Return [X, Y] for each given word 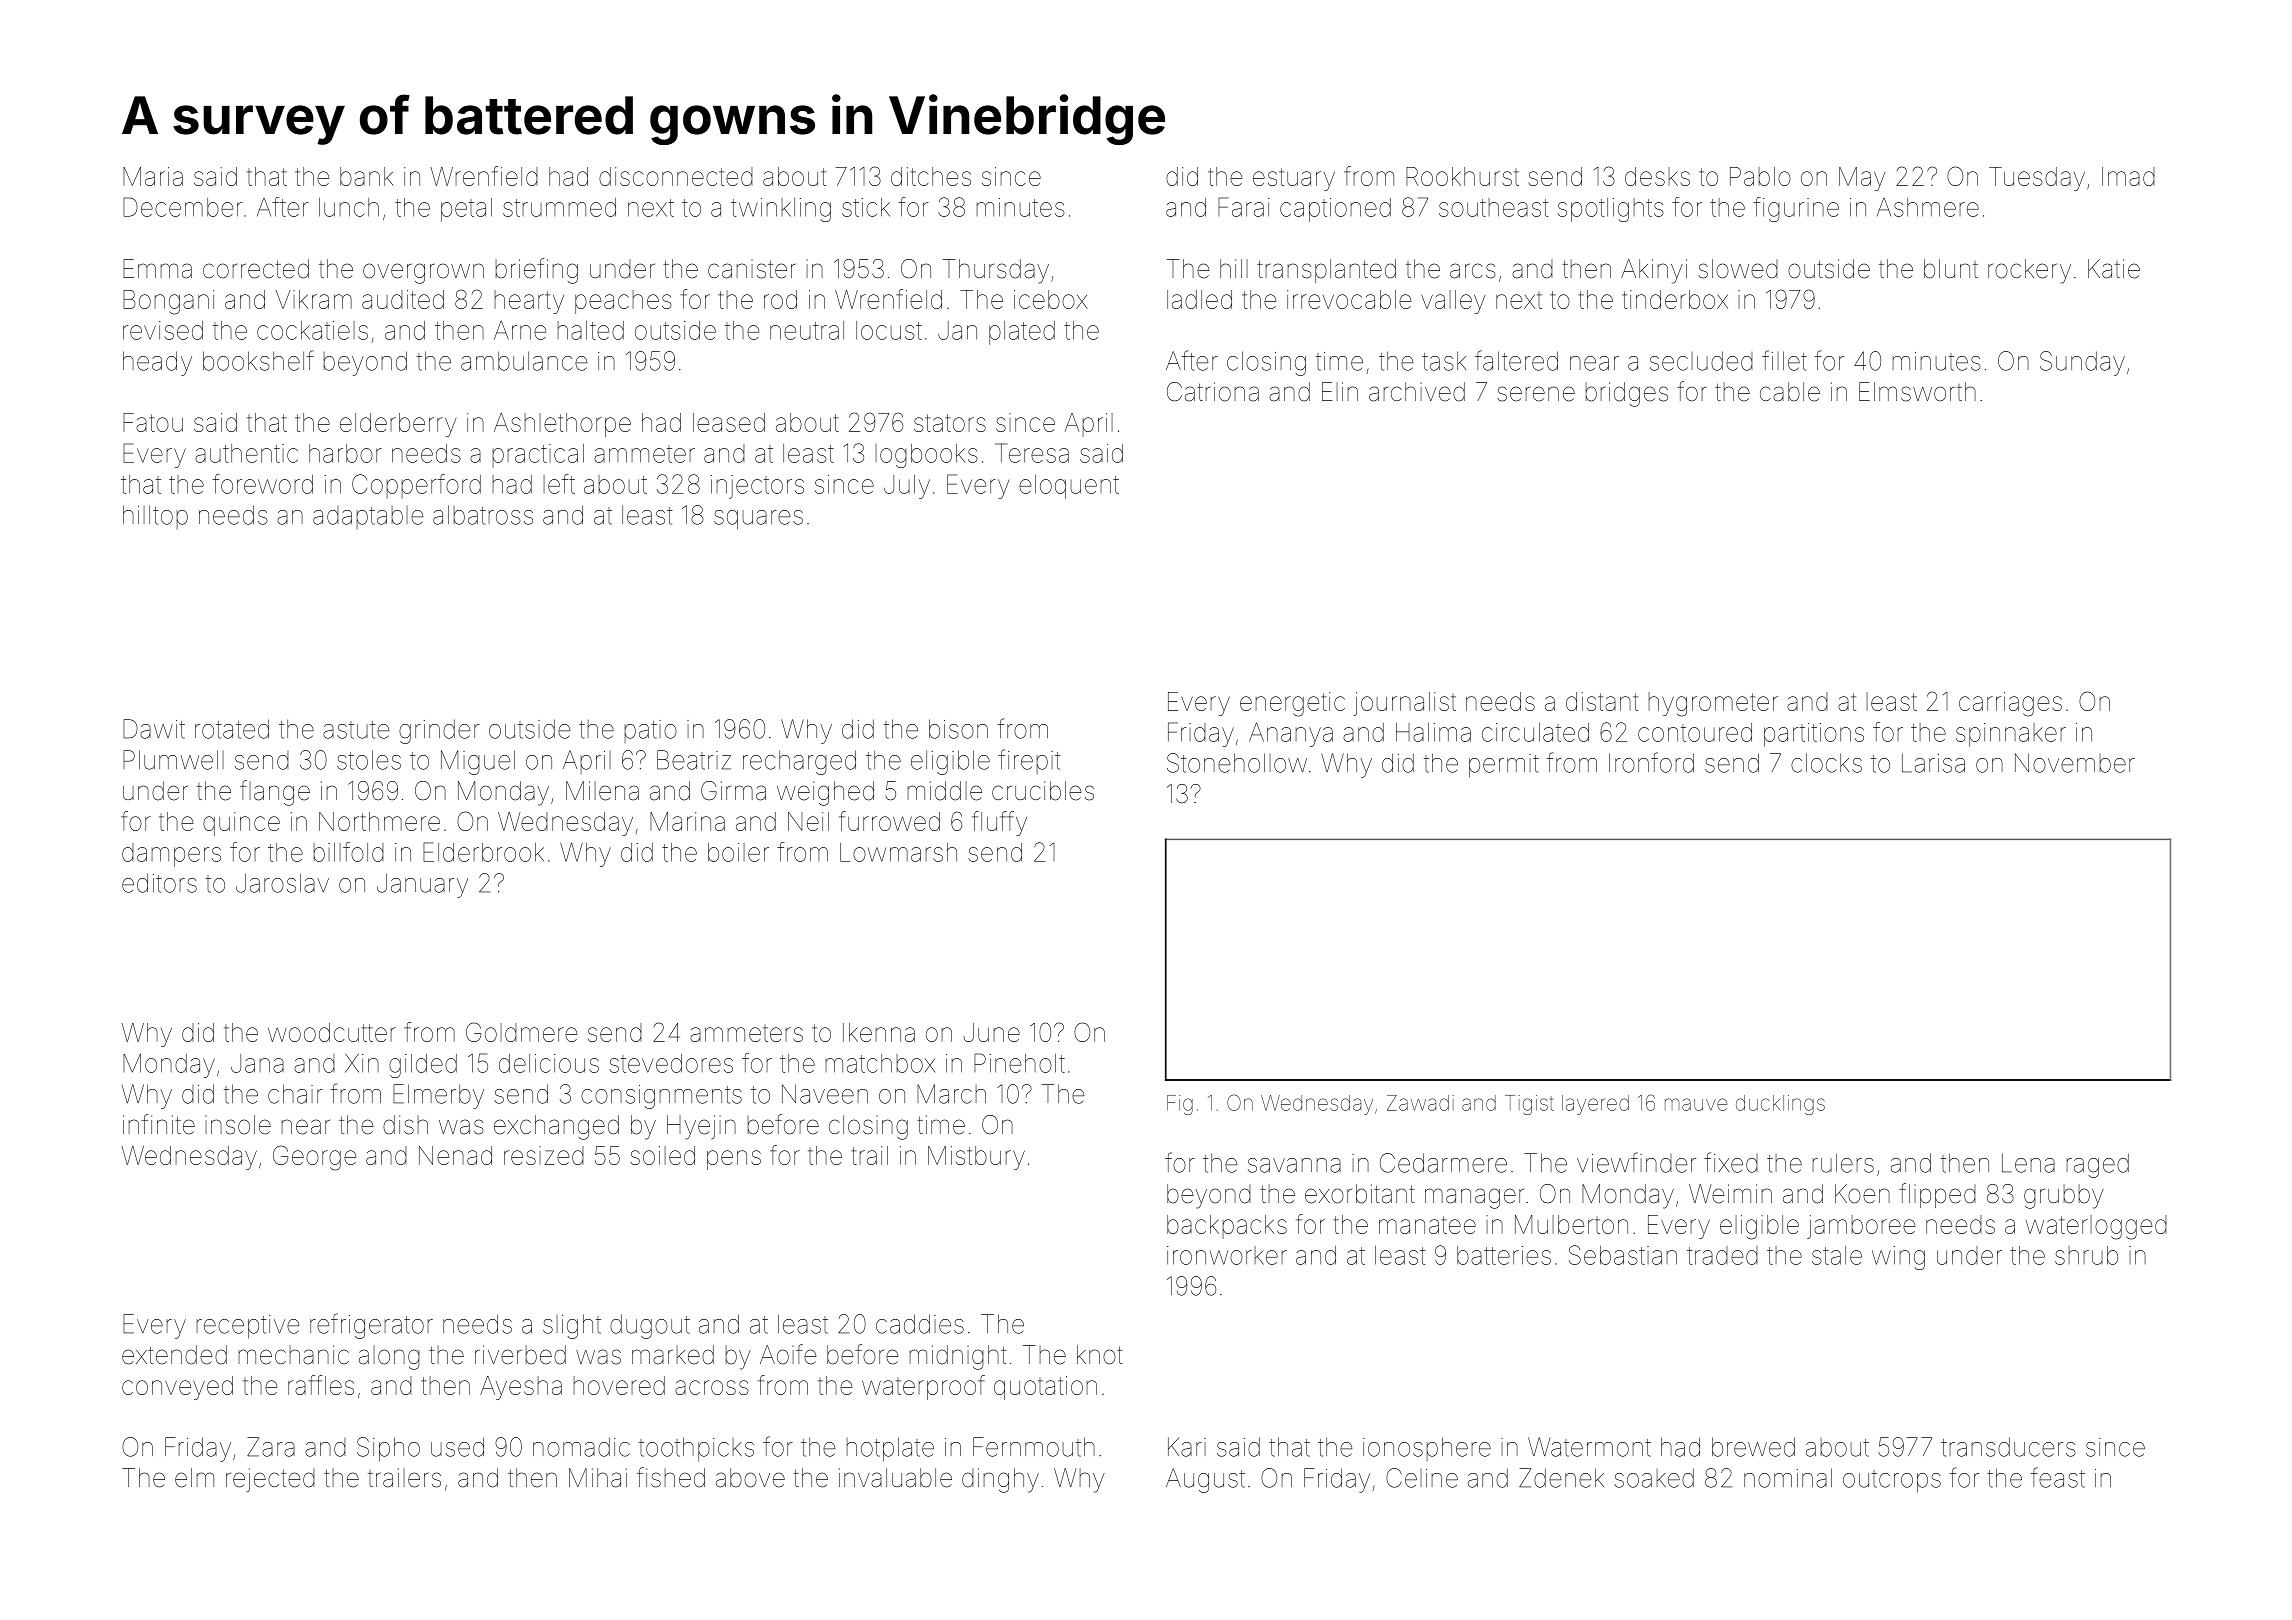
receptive [248, 1327]
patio [650, 731]
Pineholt [1019, 1063]
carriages [2010, 704]
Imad [2128, 176]
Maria [153, 176]
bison [958, 729]
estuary [1294, 179]
